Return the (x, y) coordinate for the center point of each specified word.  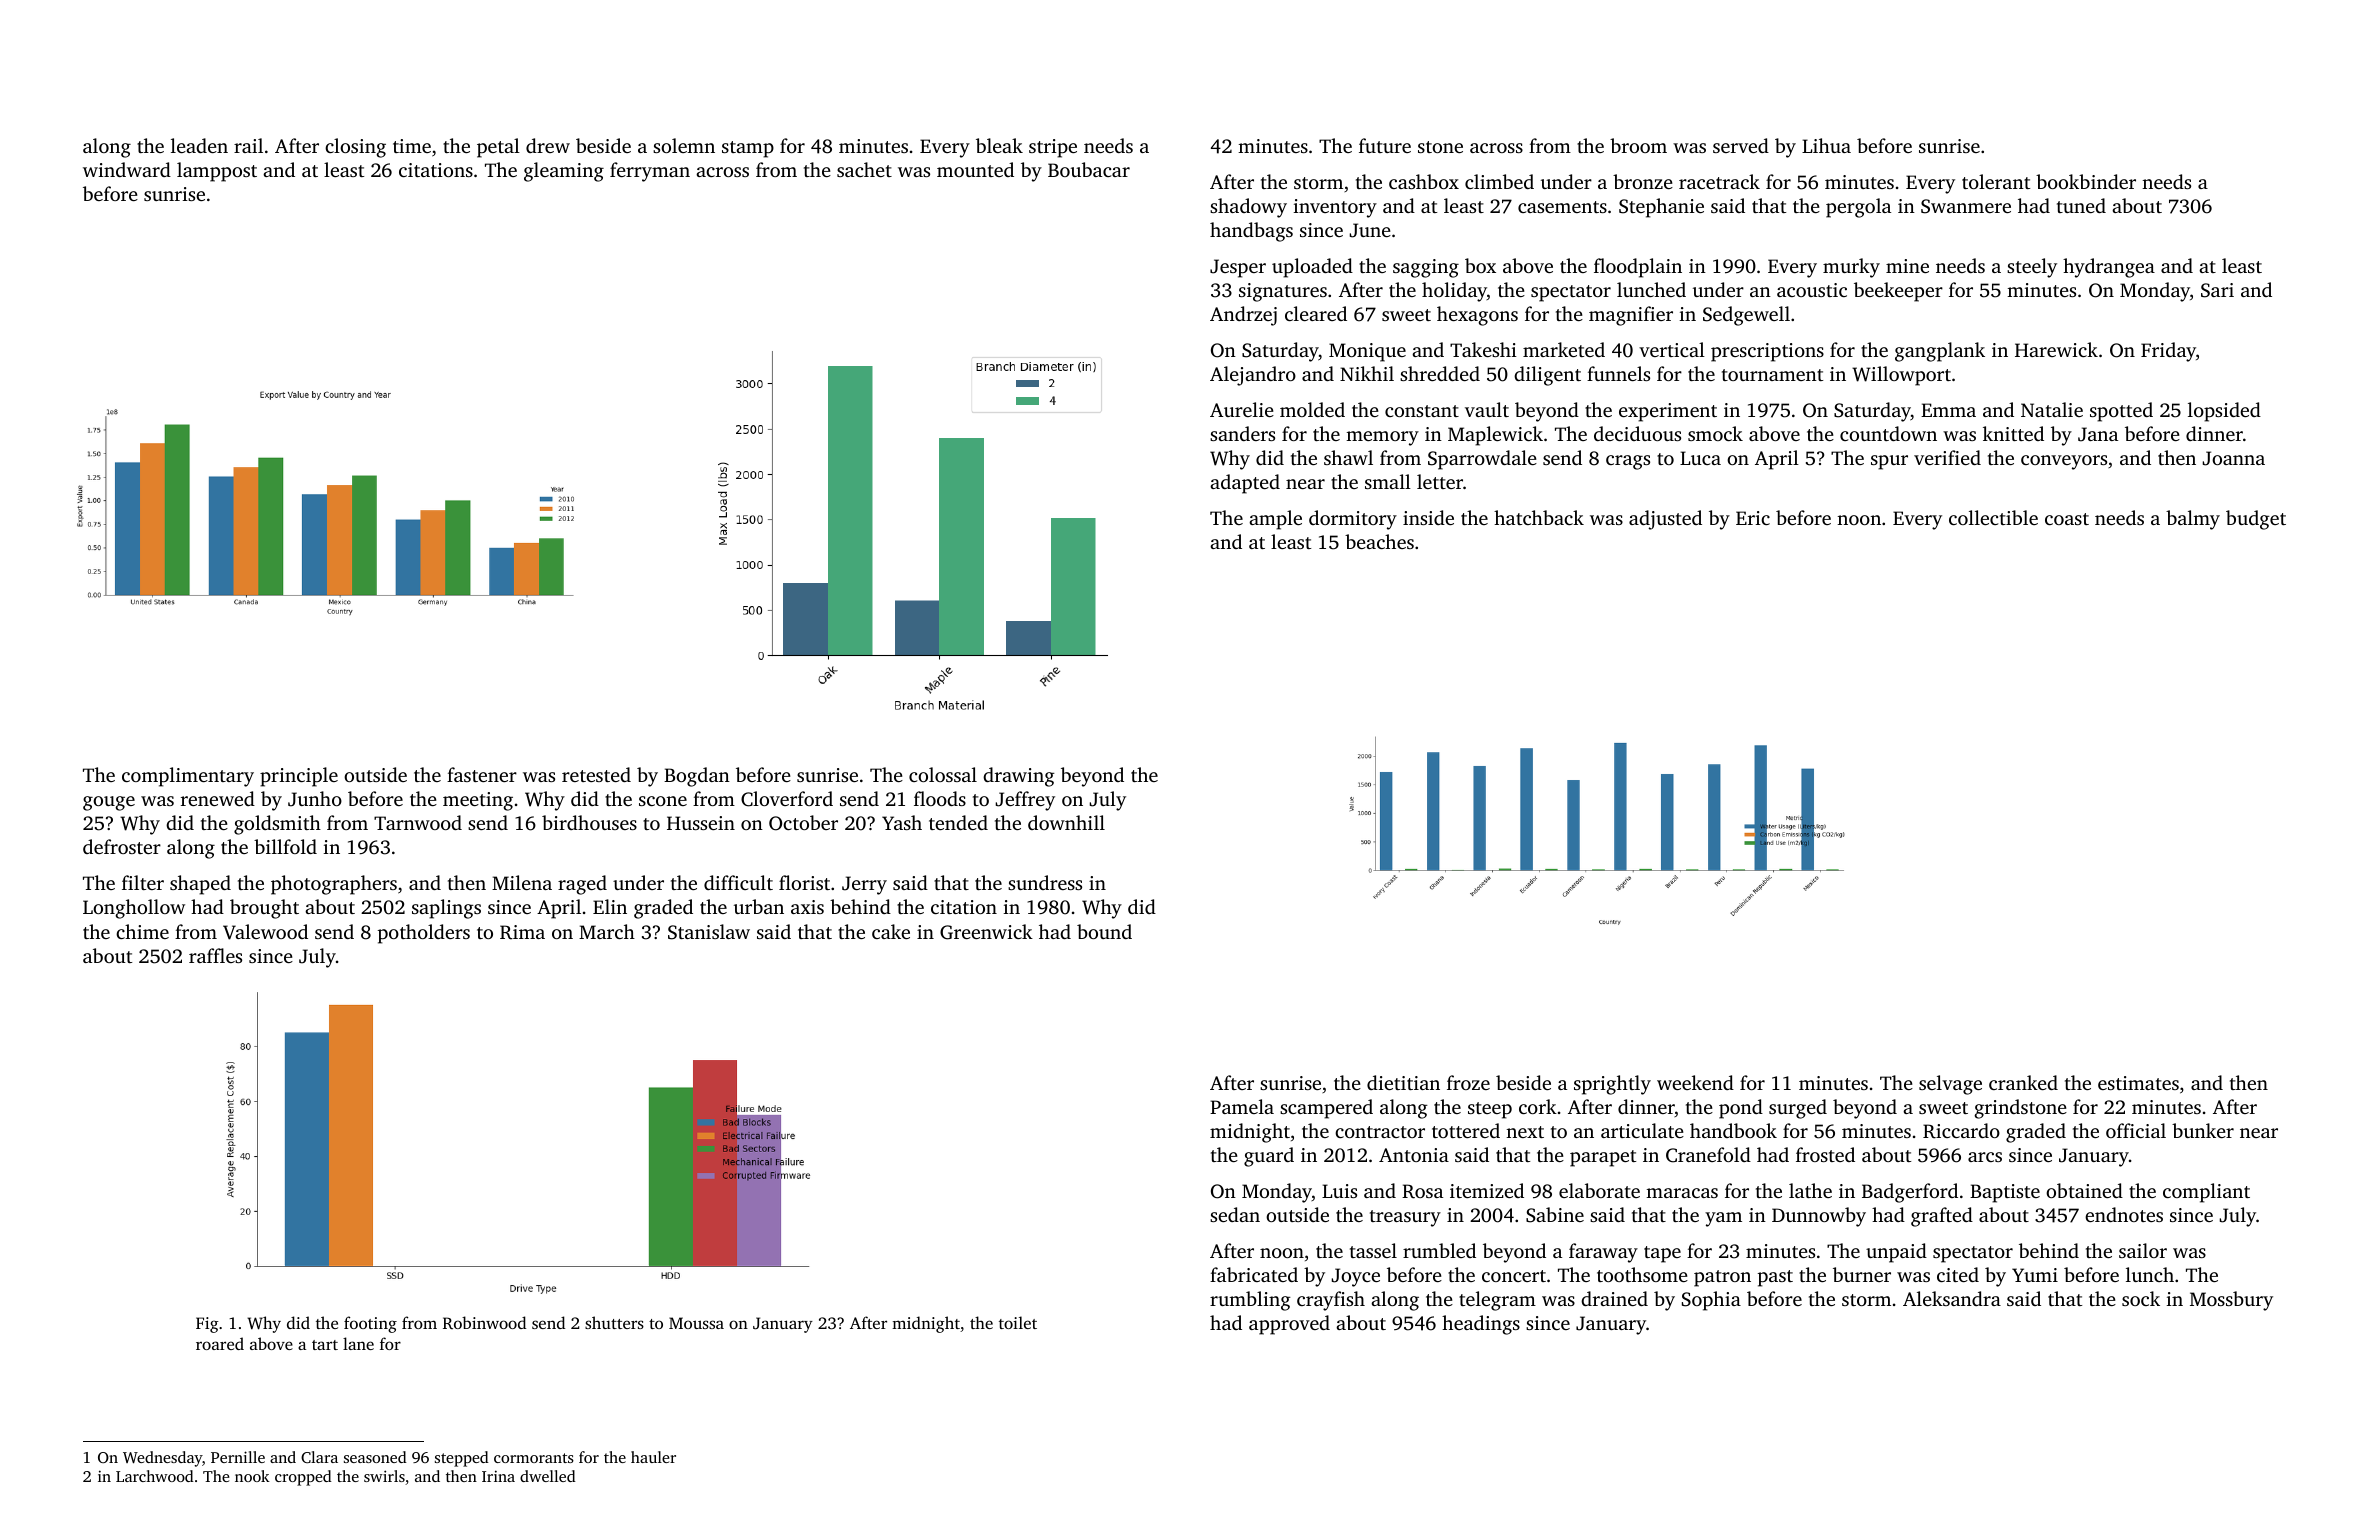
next (1525, 1132)
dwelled (548, 1476)
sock (2141, 1298)
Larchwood (155, 1476)
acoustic (1812, 290)
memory (1382, 438)
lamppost (217, 172)
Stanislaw (709, 932)
